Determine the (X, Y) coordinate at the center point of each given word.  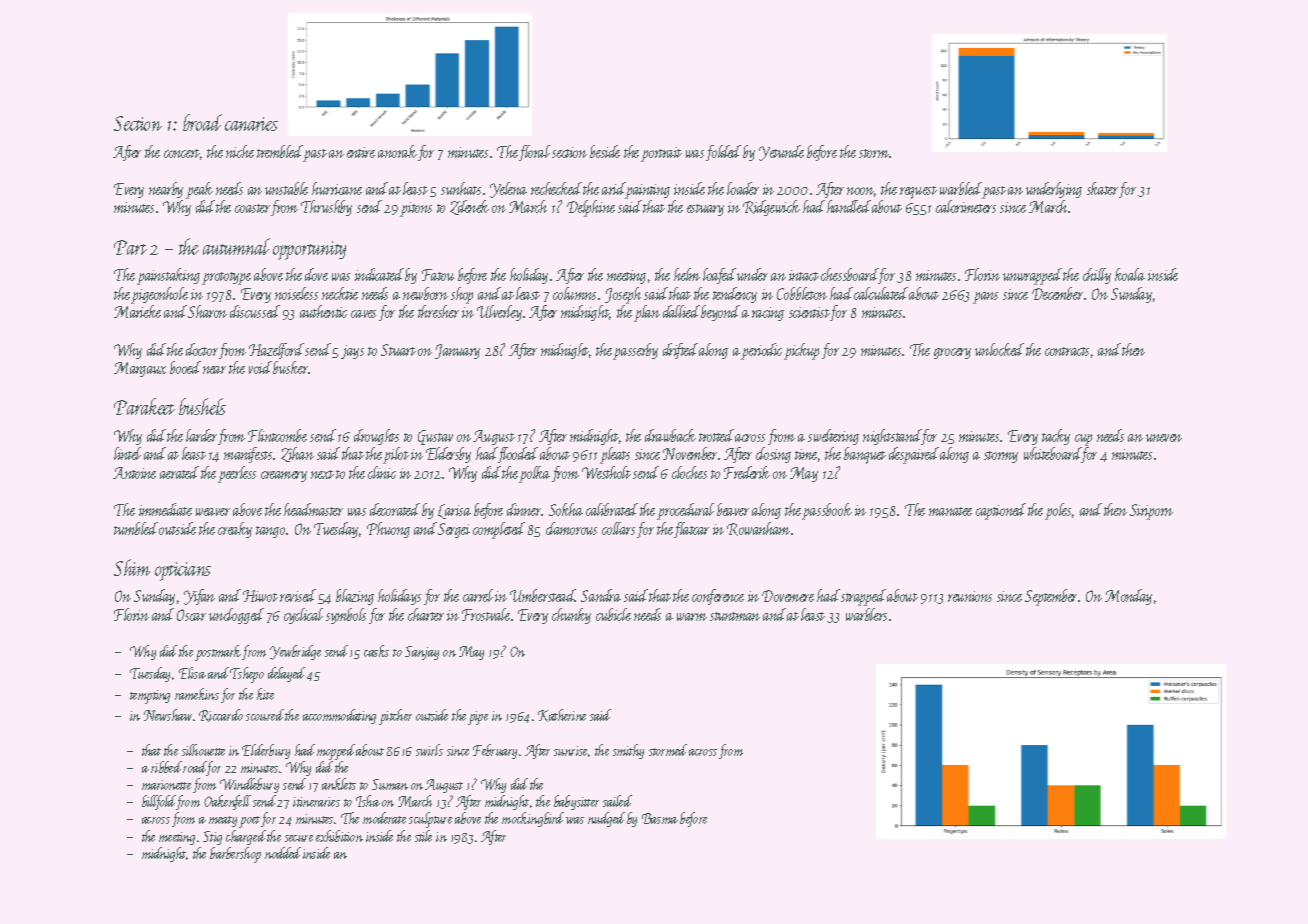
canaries (251, 124)
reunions (970, 596)
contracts (1067, 351)
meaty (223, 821)
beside (605, 151)
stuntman (735, 616)
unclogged (236, 616)
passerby (635, 351)
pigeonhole (159, 295)
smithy (628, 751)
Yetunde (781, 153)
